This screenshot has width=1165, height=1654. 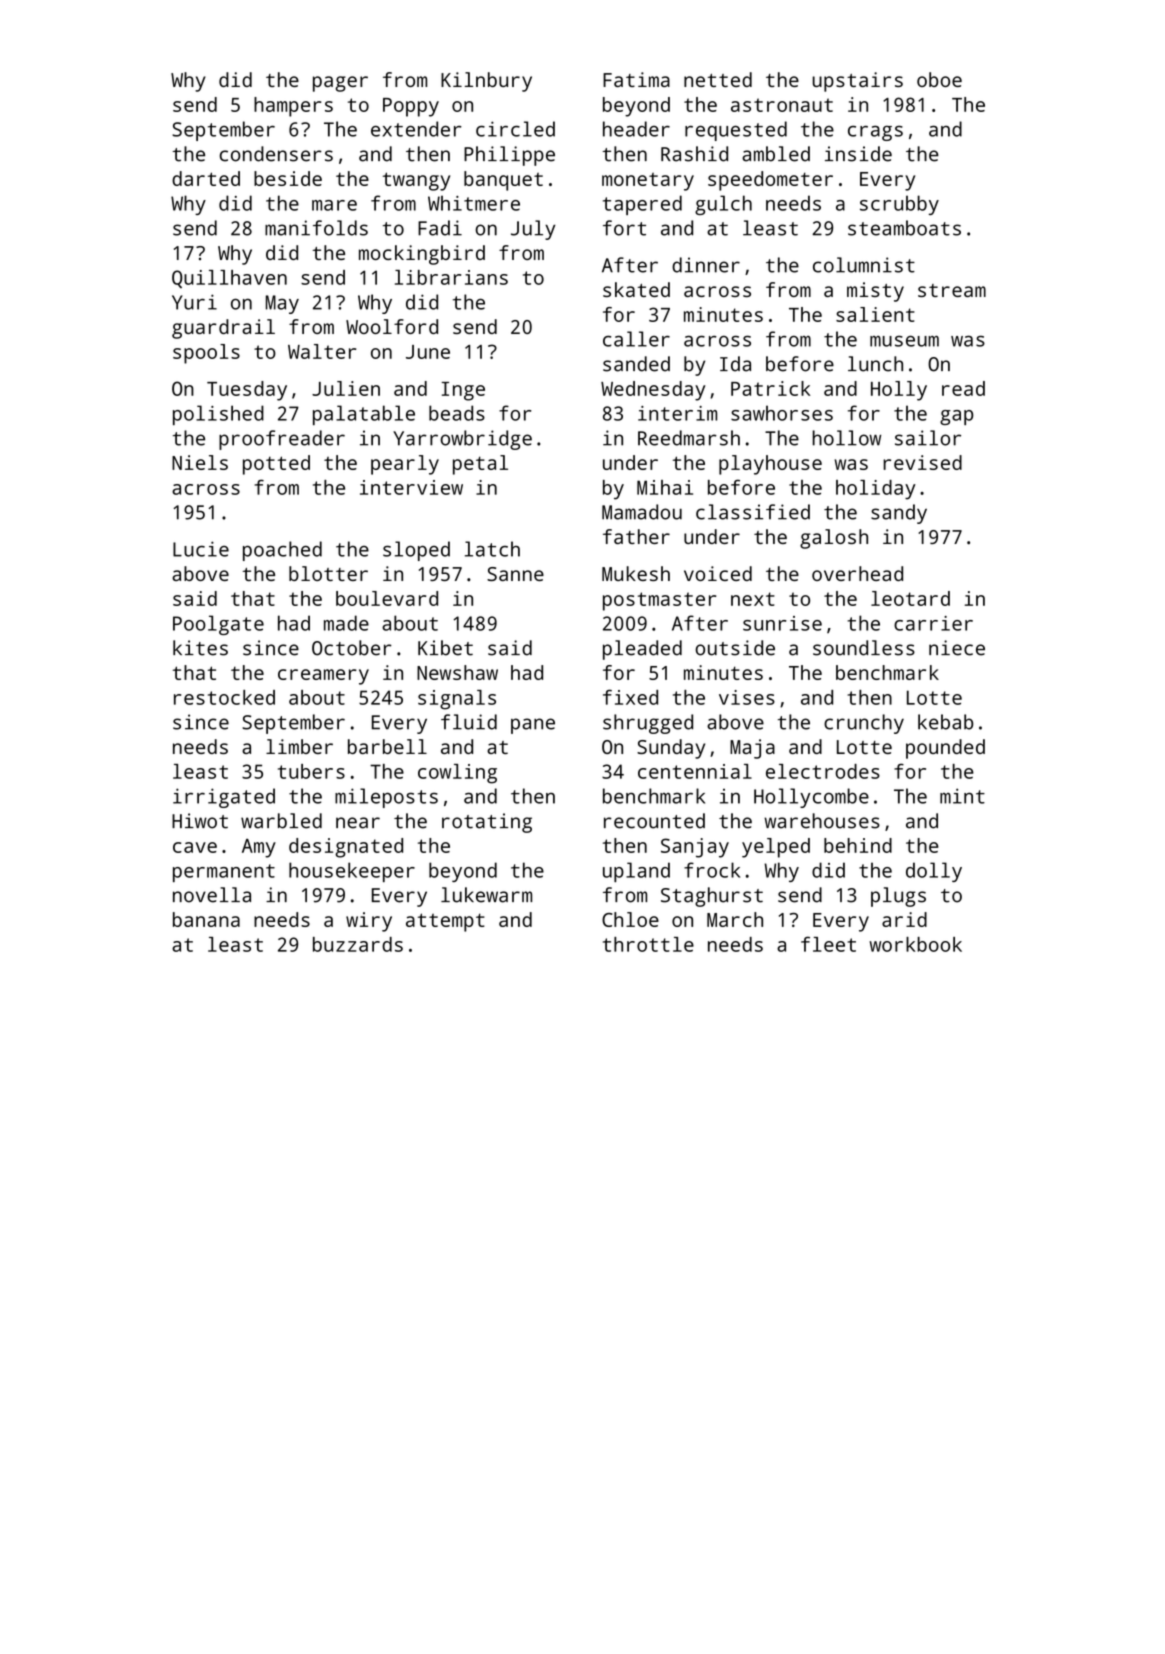 What do you see at coordinates (823, 771) in the screenshot?
I see `electrodes` at bounding box center [823, 771].
